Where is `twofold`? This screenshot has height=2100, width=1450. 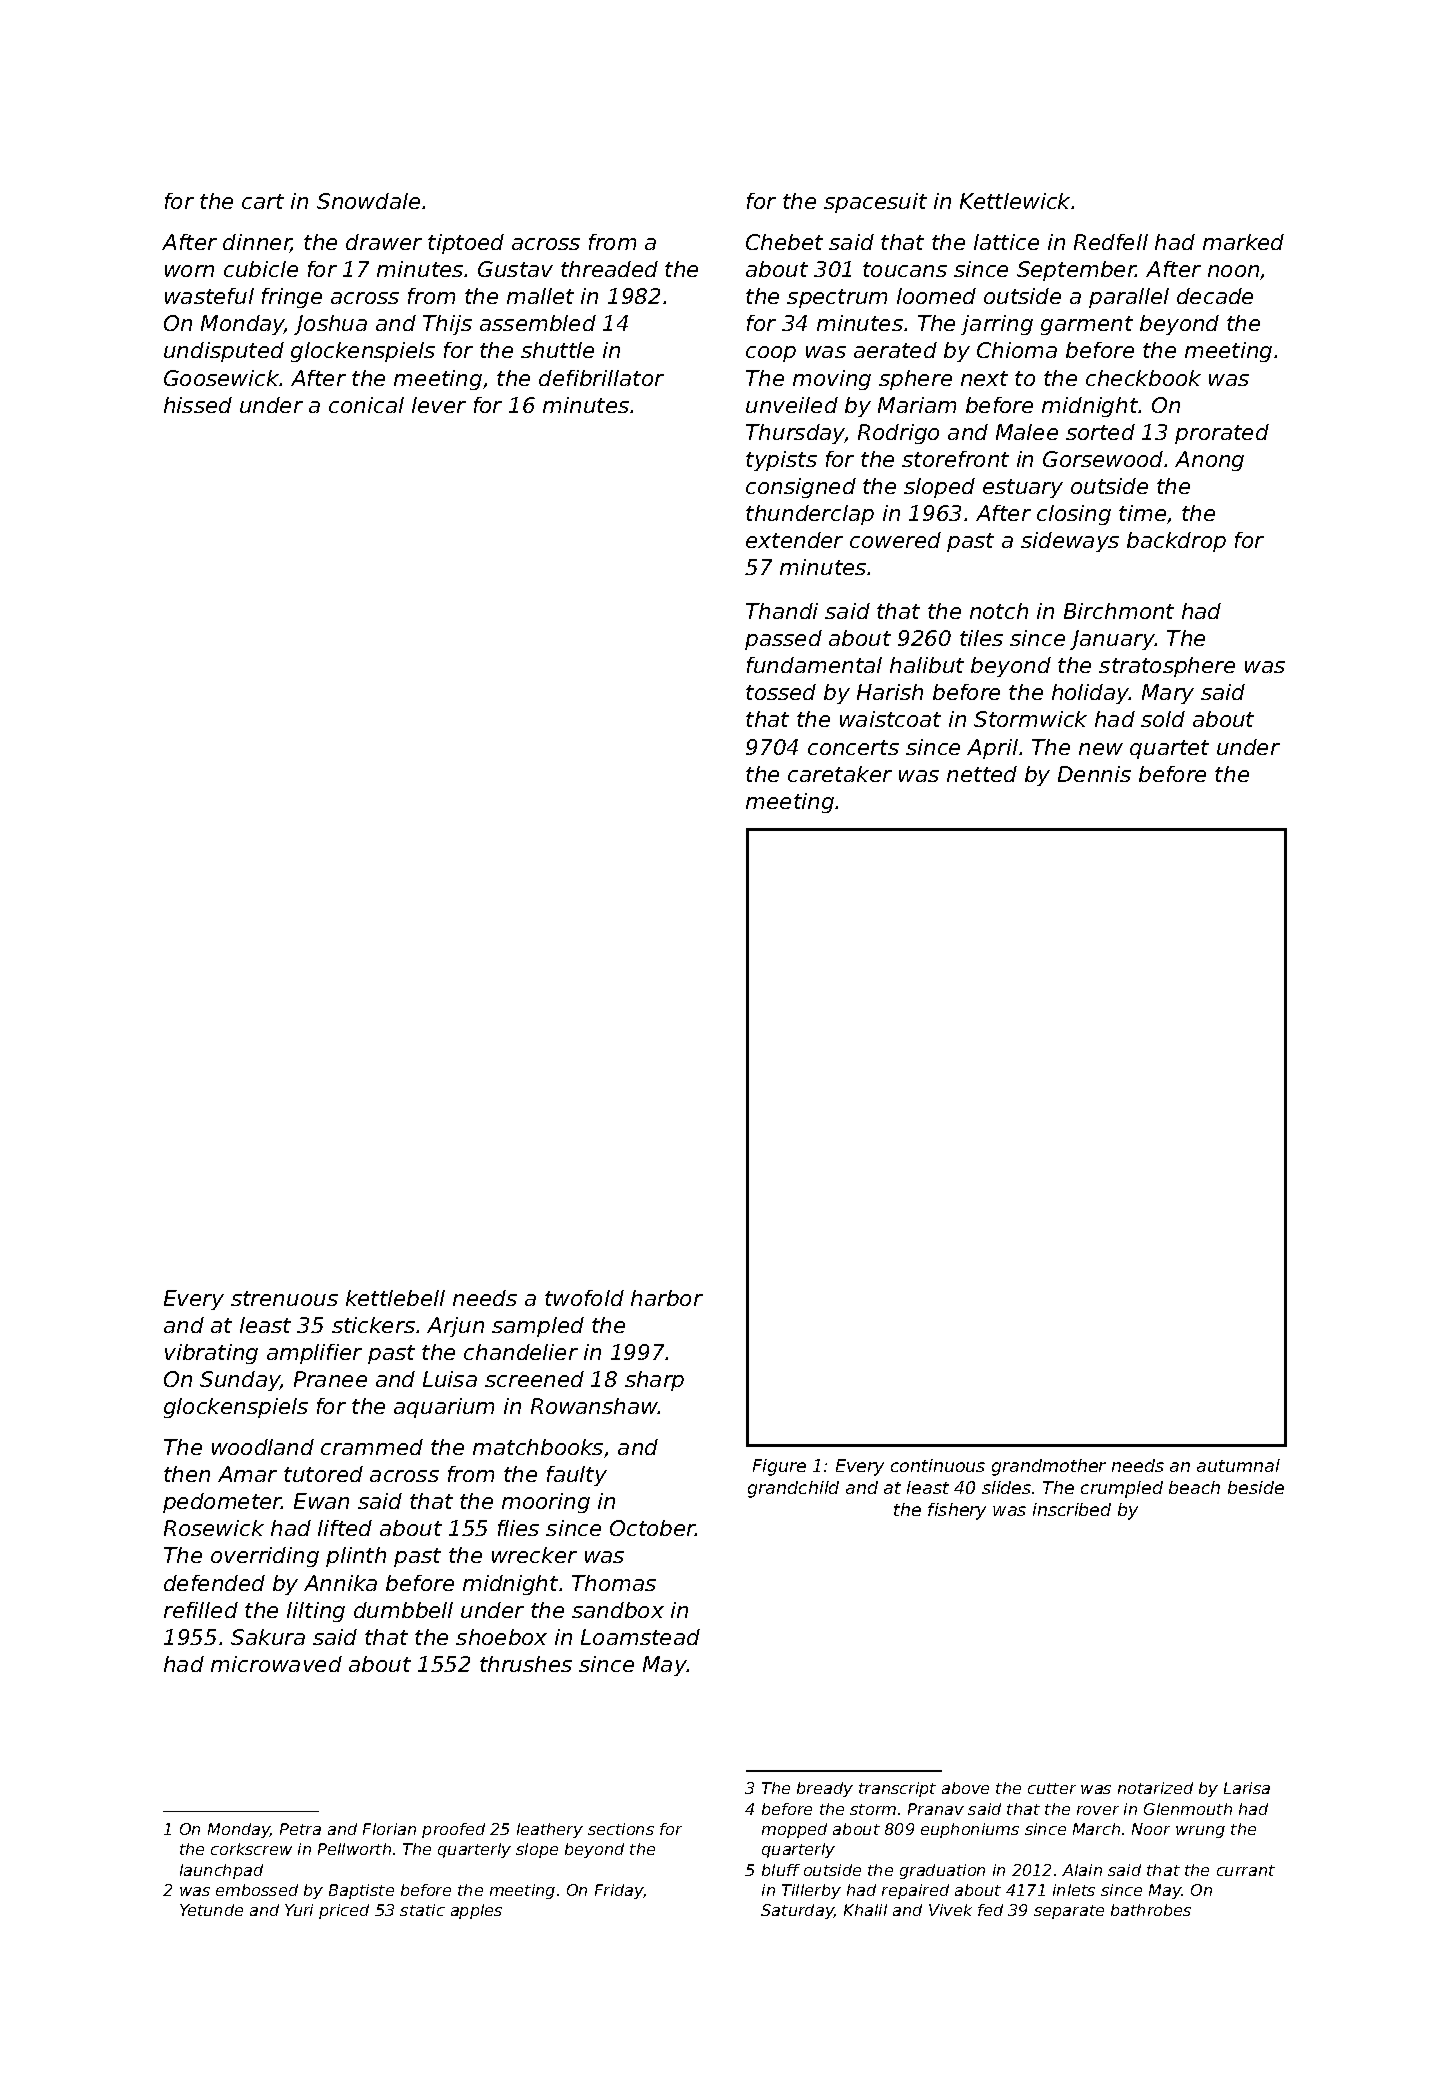
twofold is located at coordinates (584, 1298).
